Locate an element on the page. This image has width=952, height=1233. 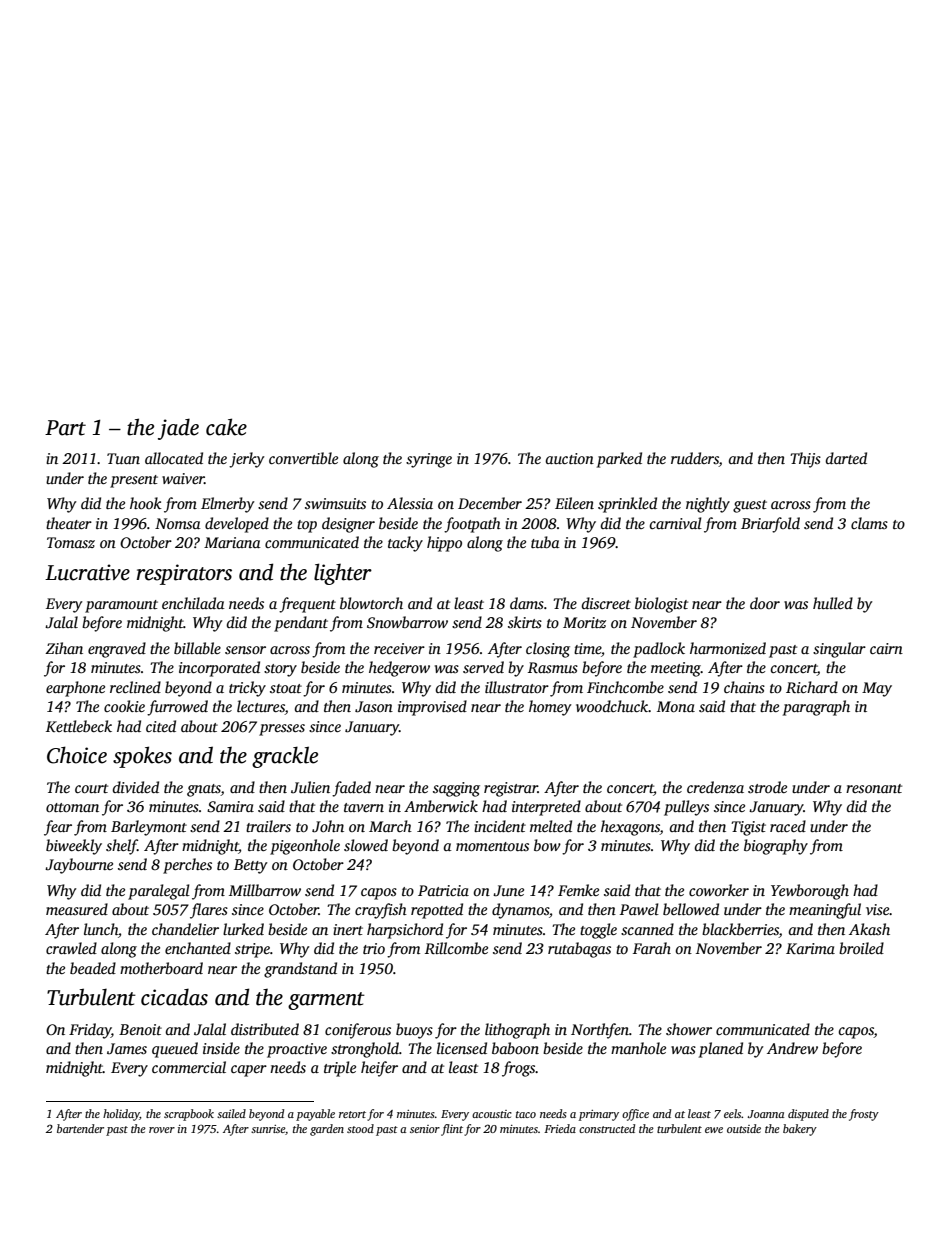
lithograph is located at coordinates (517, 1031).
